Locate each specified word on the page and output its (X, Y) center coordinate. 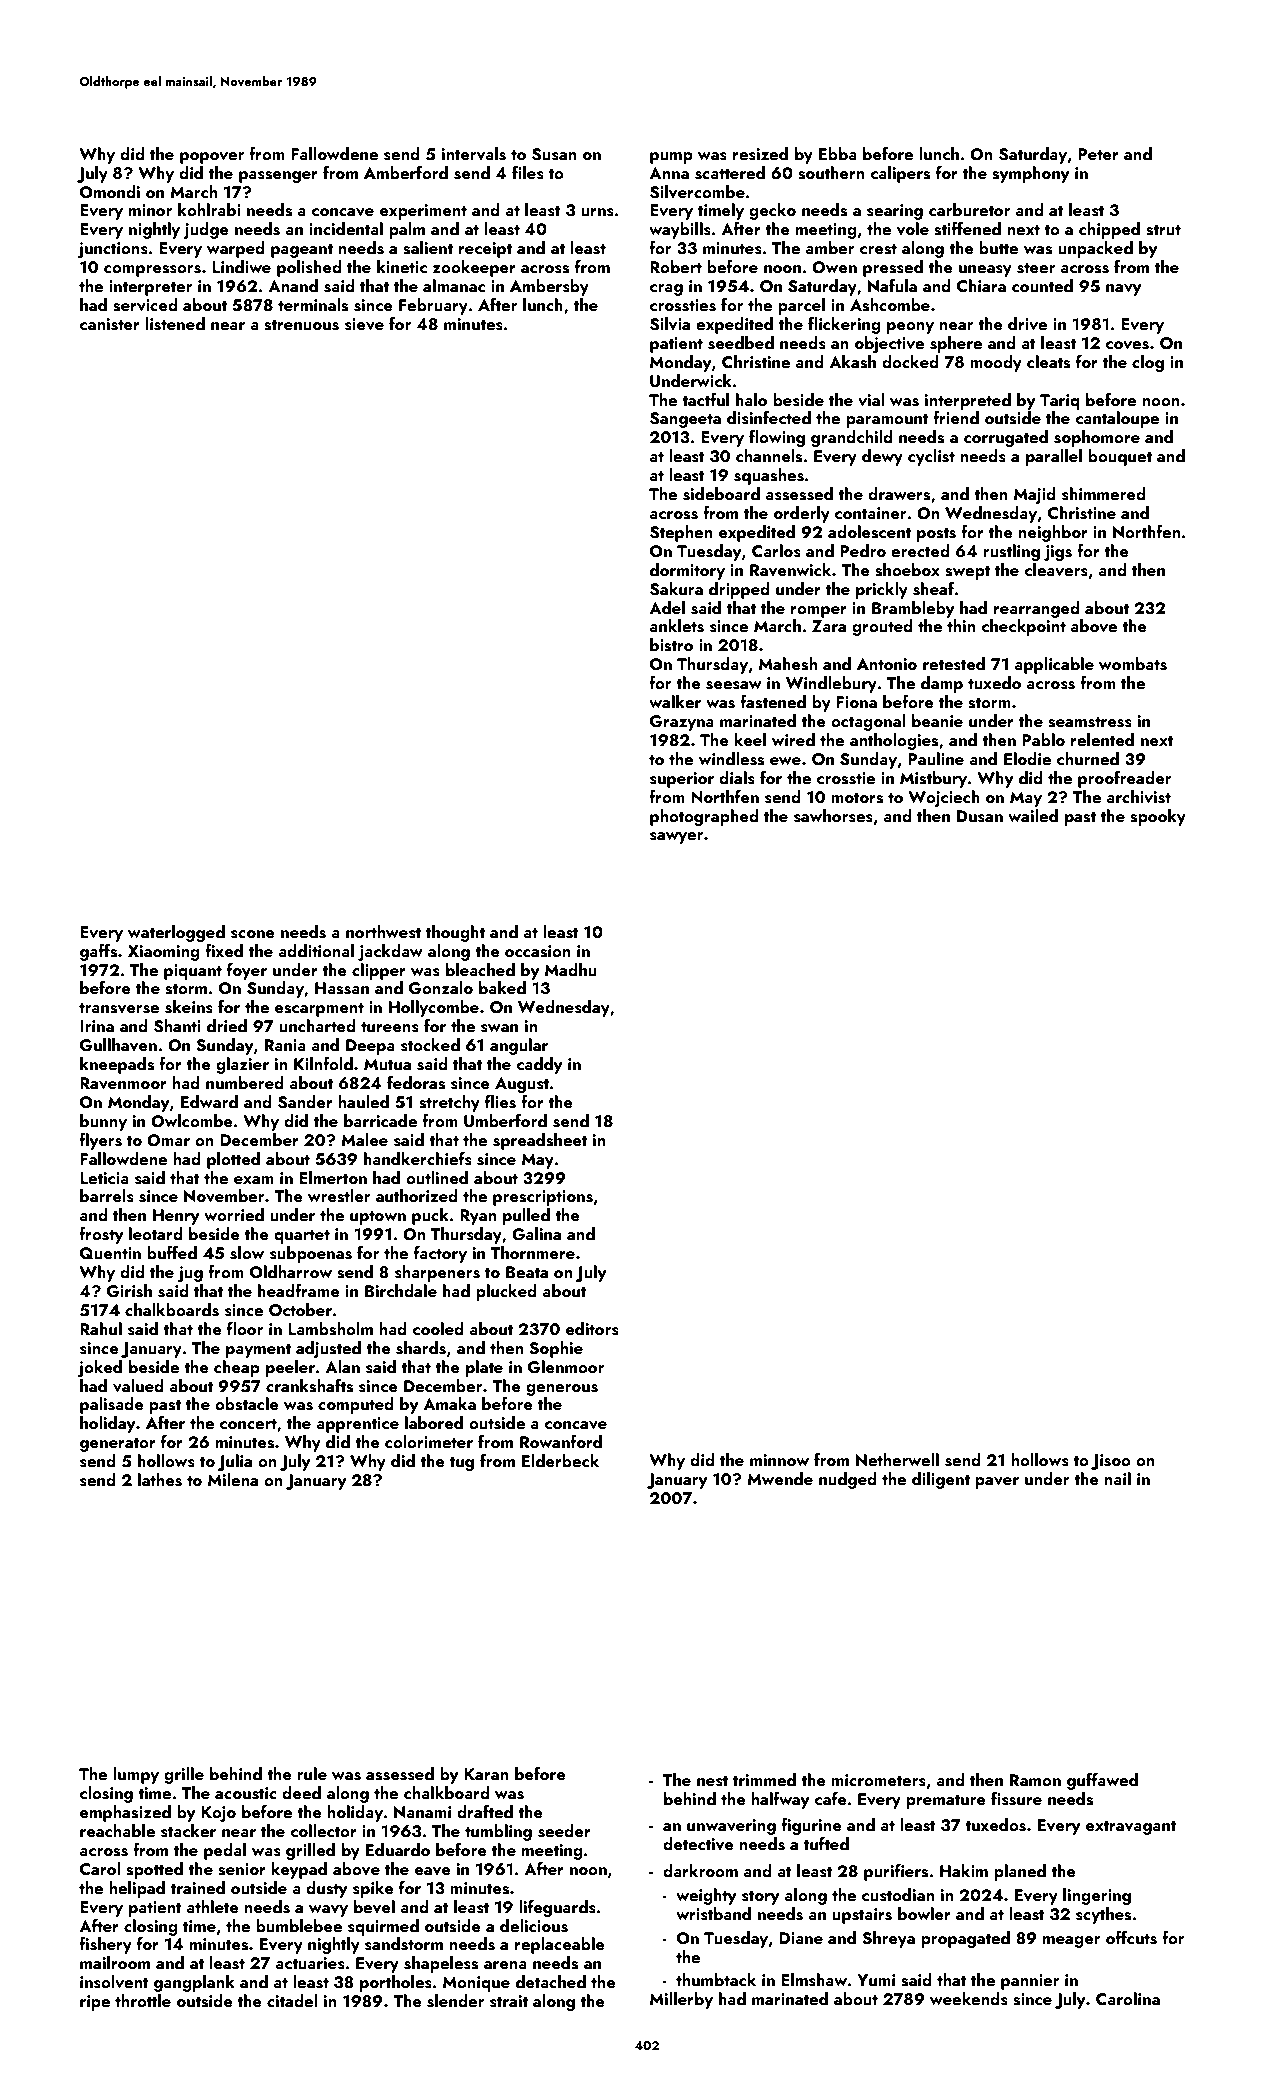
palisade (112, 1405)
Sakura (676, 589)
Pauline (936, 758)
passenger (278, 177)
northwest (383, 932)
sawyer (676, 838)
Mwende (780, 1478)
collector (324, 1830)
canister (110, 324)
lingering (1097, 1896)
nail (1117, 1478)
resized (760, 154)
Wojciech (944, 798)
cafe (831, 1798)
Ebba (838, 153)
